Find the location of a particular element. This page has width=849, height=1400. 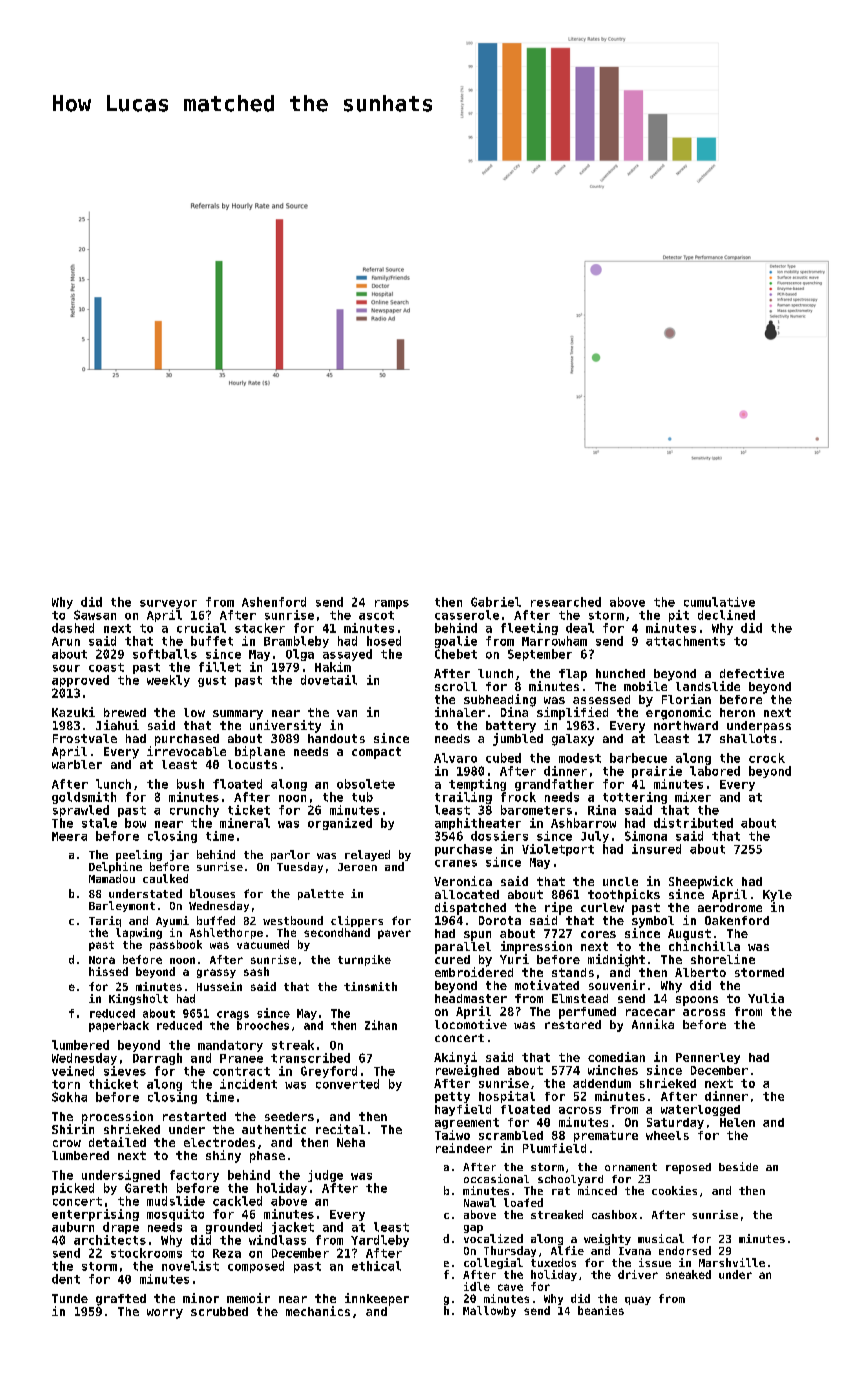

Mamadou is located at coordinates (112, 878).
